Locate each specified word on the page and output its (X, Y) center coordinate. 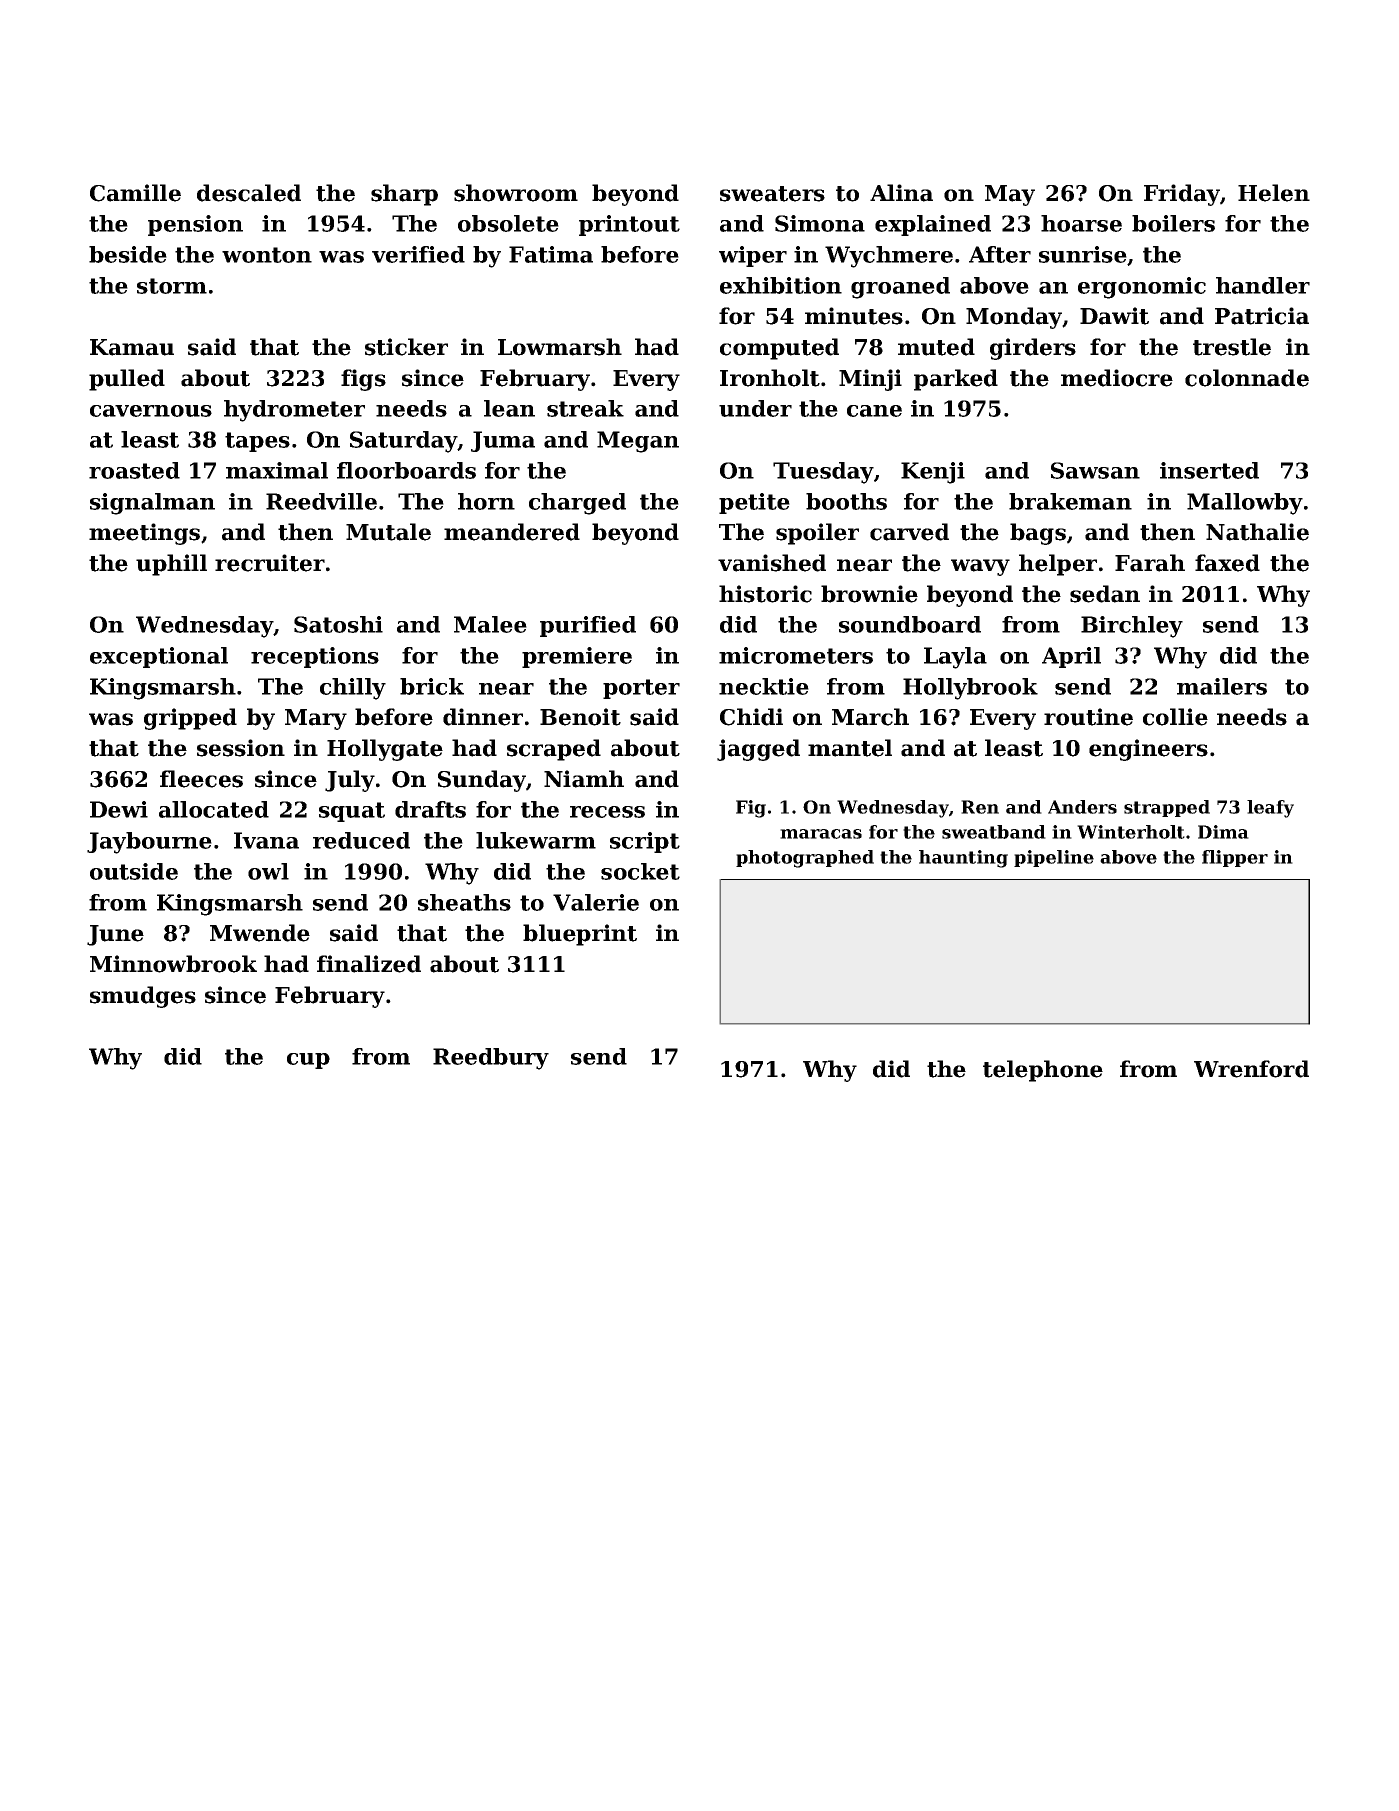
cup (308, 1061)
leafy (1270, 809)
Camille (135, 193)
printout (629, 225)
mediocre (1117, 378)
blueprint (580, 935)
